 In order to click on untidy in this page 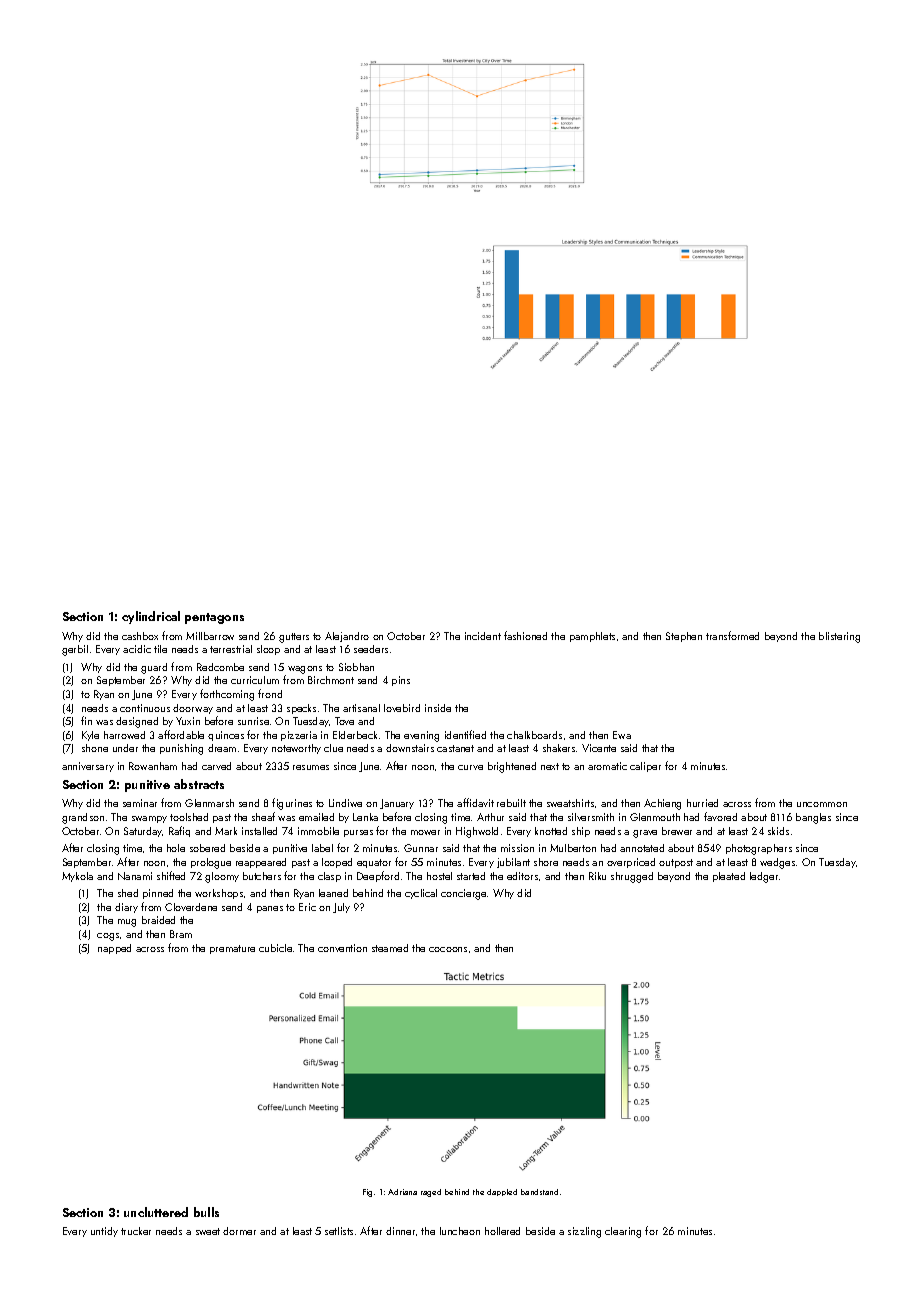, I will do `click(104, 1232)`.
